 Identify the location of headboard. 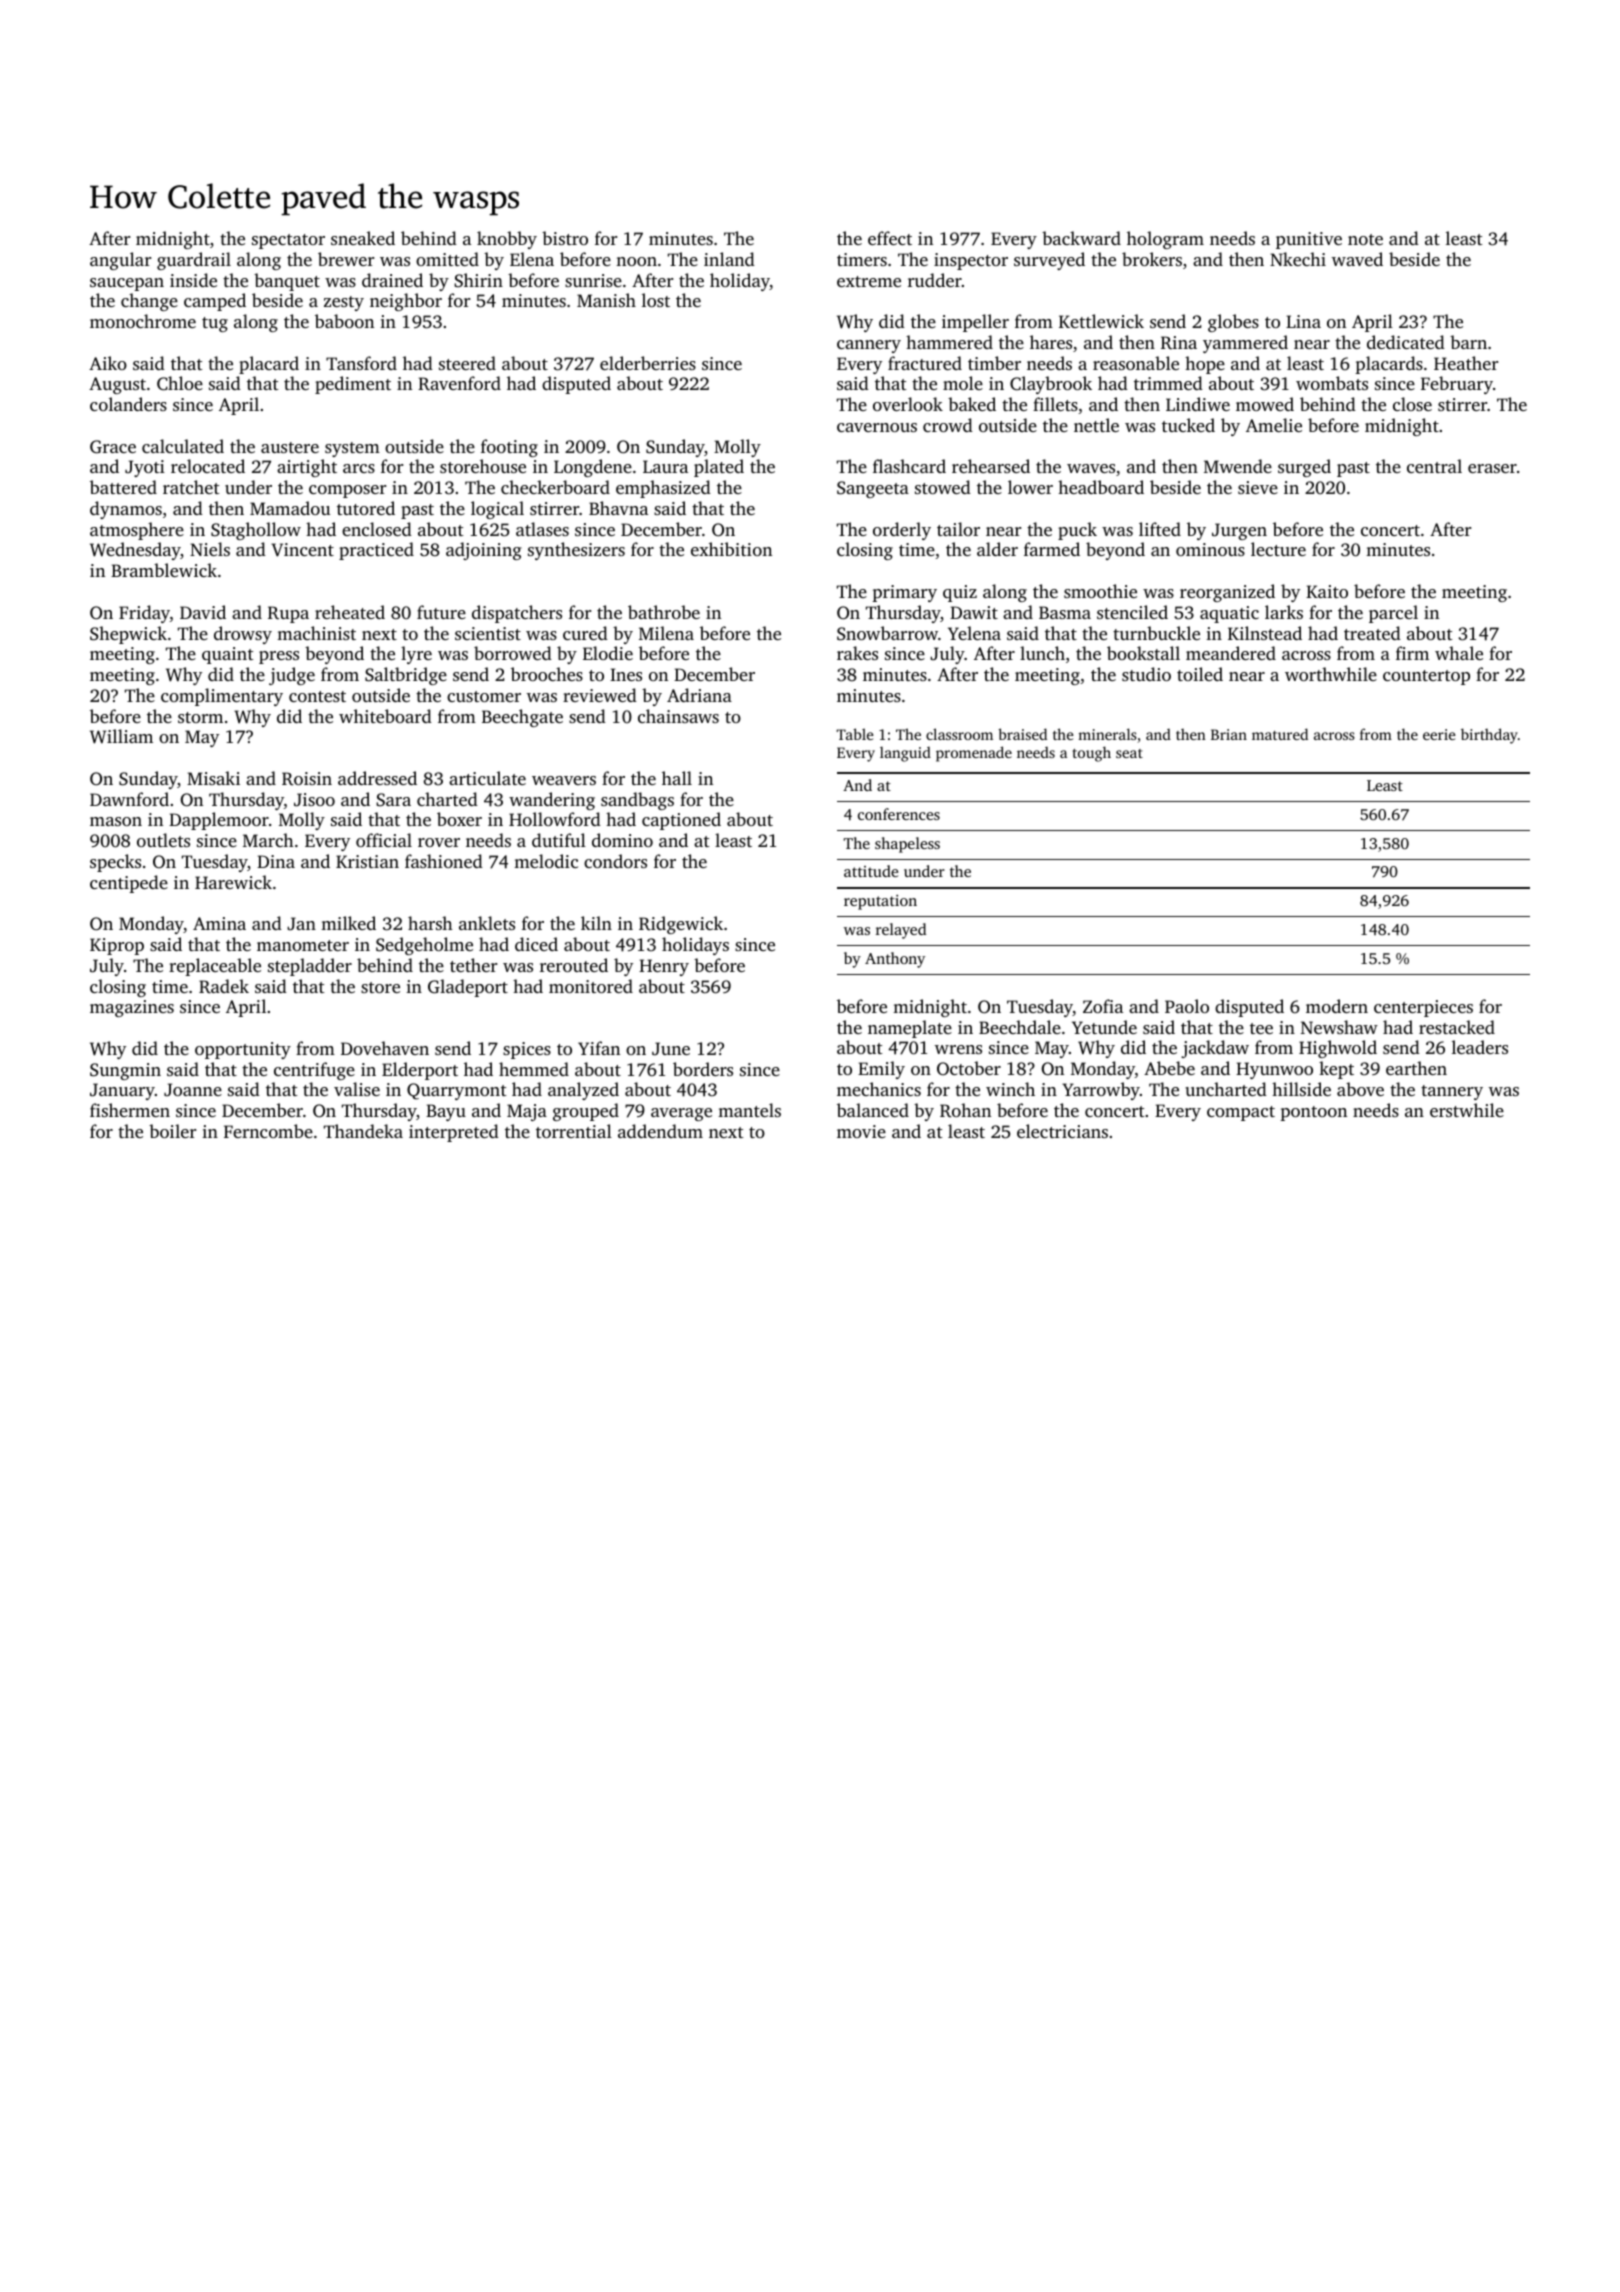
(1101, 487).
